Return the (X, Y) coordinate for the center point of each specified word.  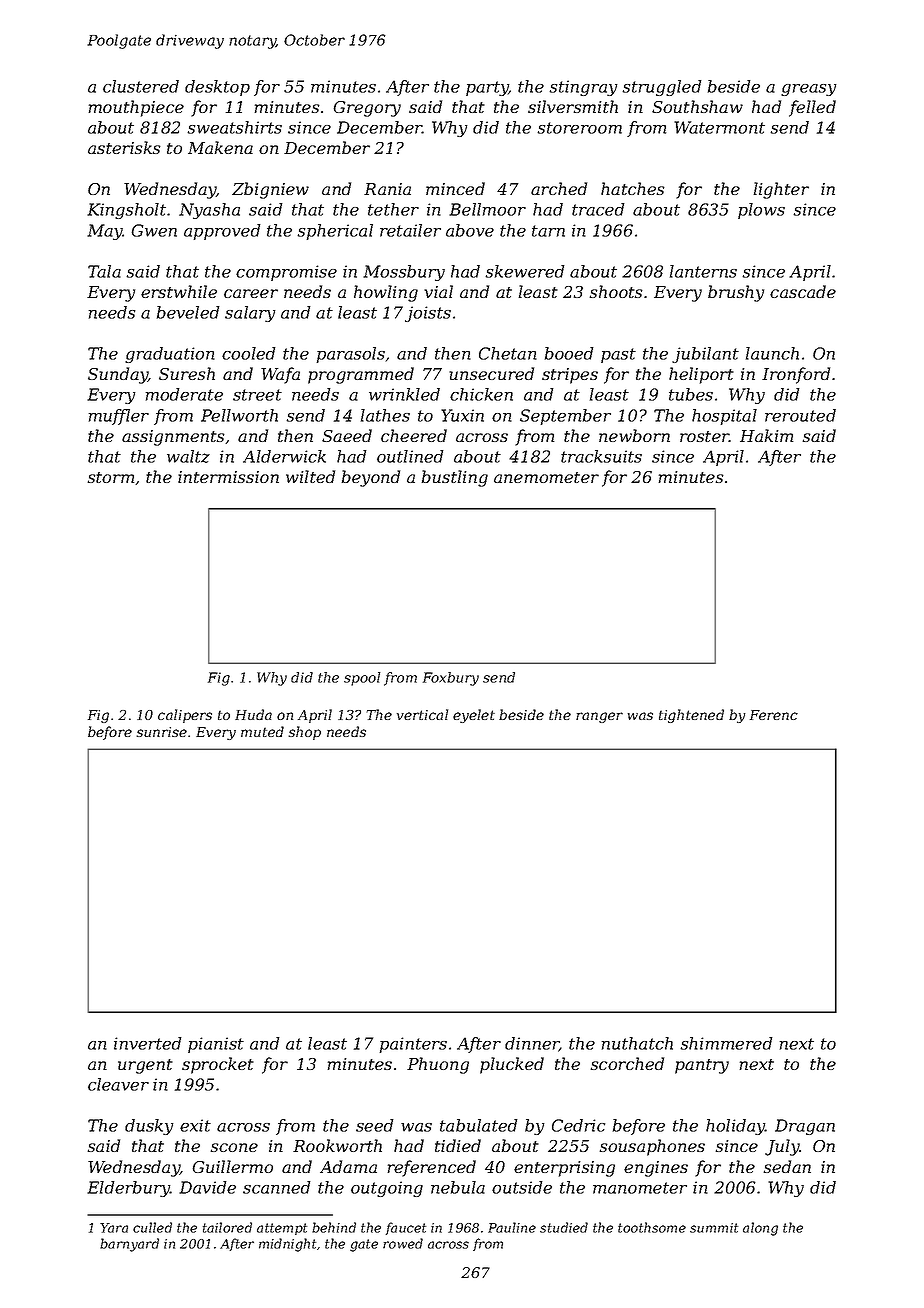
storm (111, 477)
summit (714, 1228)
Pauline (512, 1227)
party (487, 88)
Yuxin (462, 415)
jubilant (705, 355)
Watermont (719, 127)
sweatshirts (234, 127)
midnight (287, 1245)
